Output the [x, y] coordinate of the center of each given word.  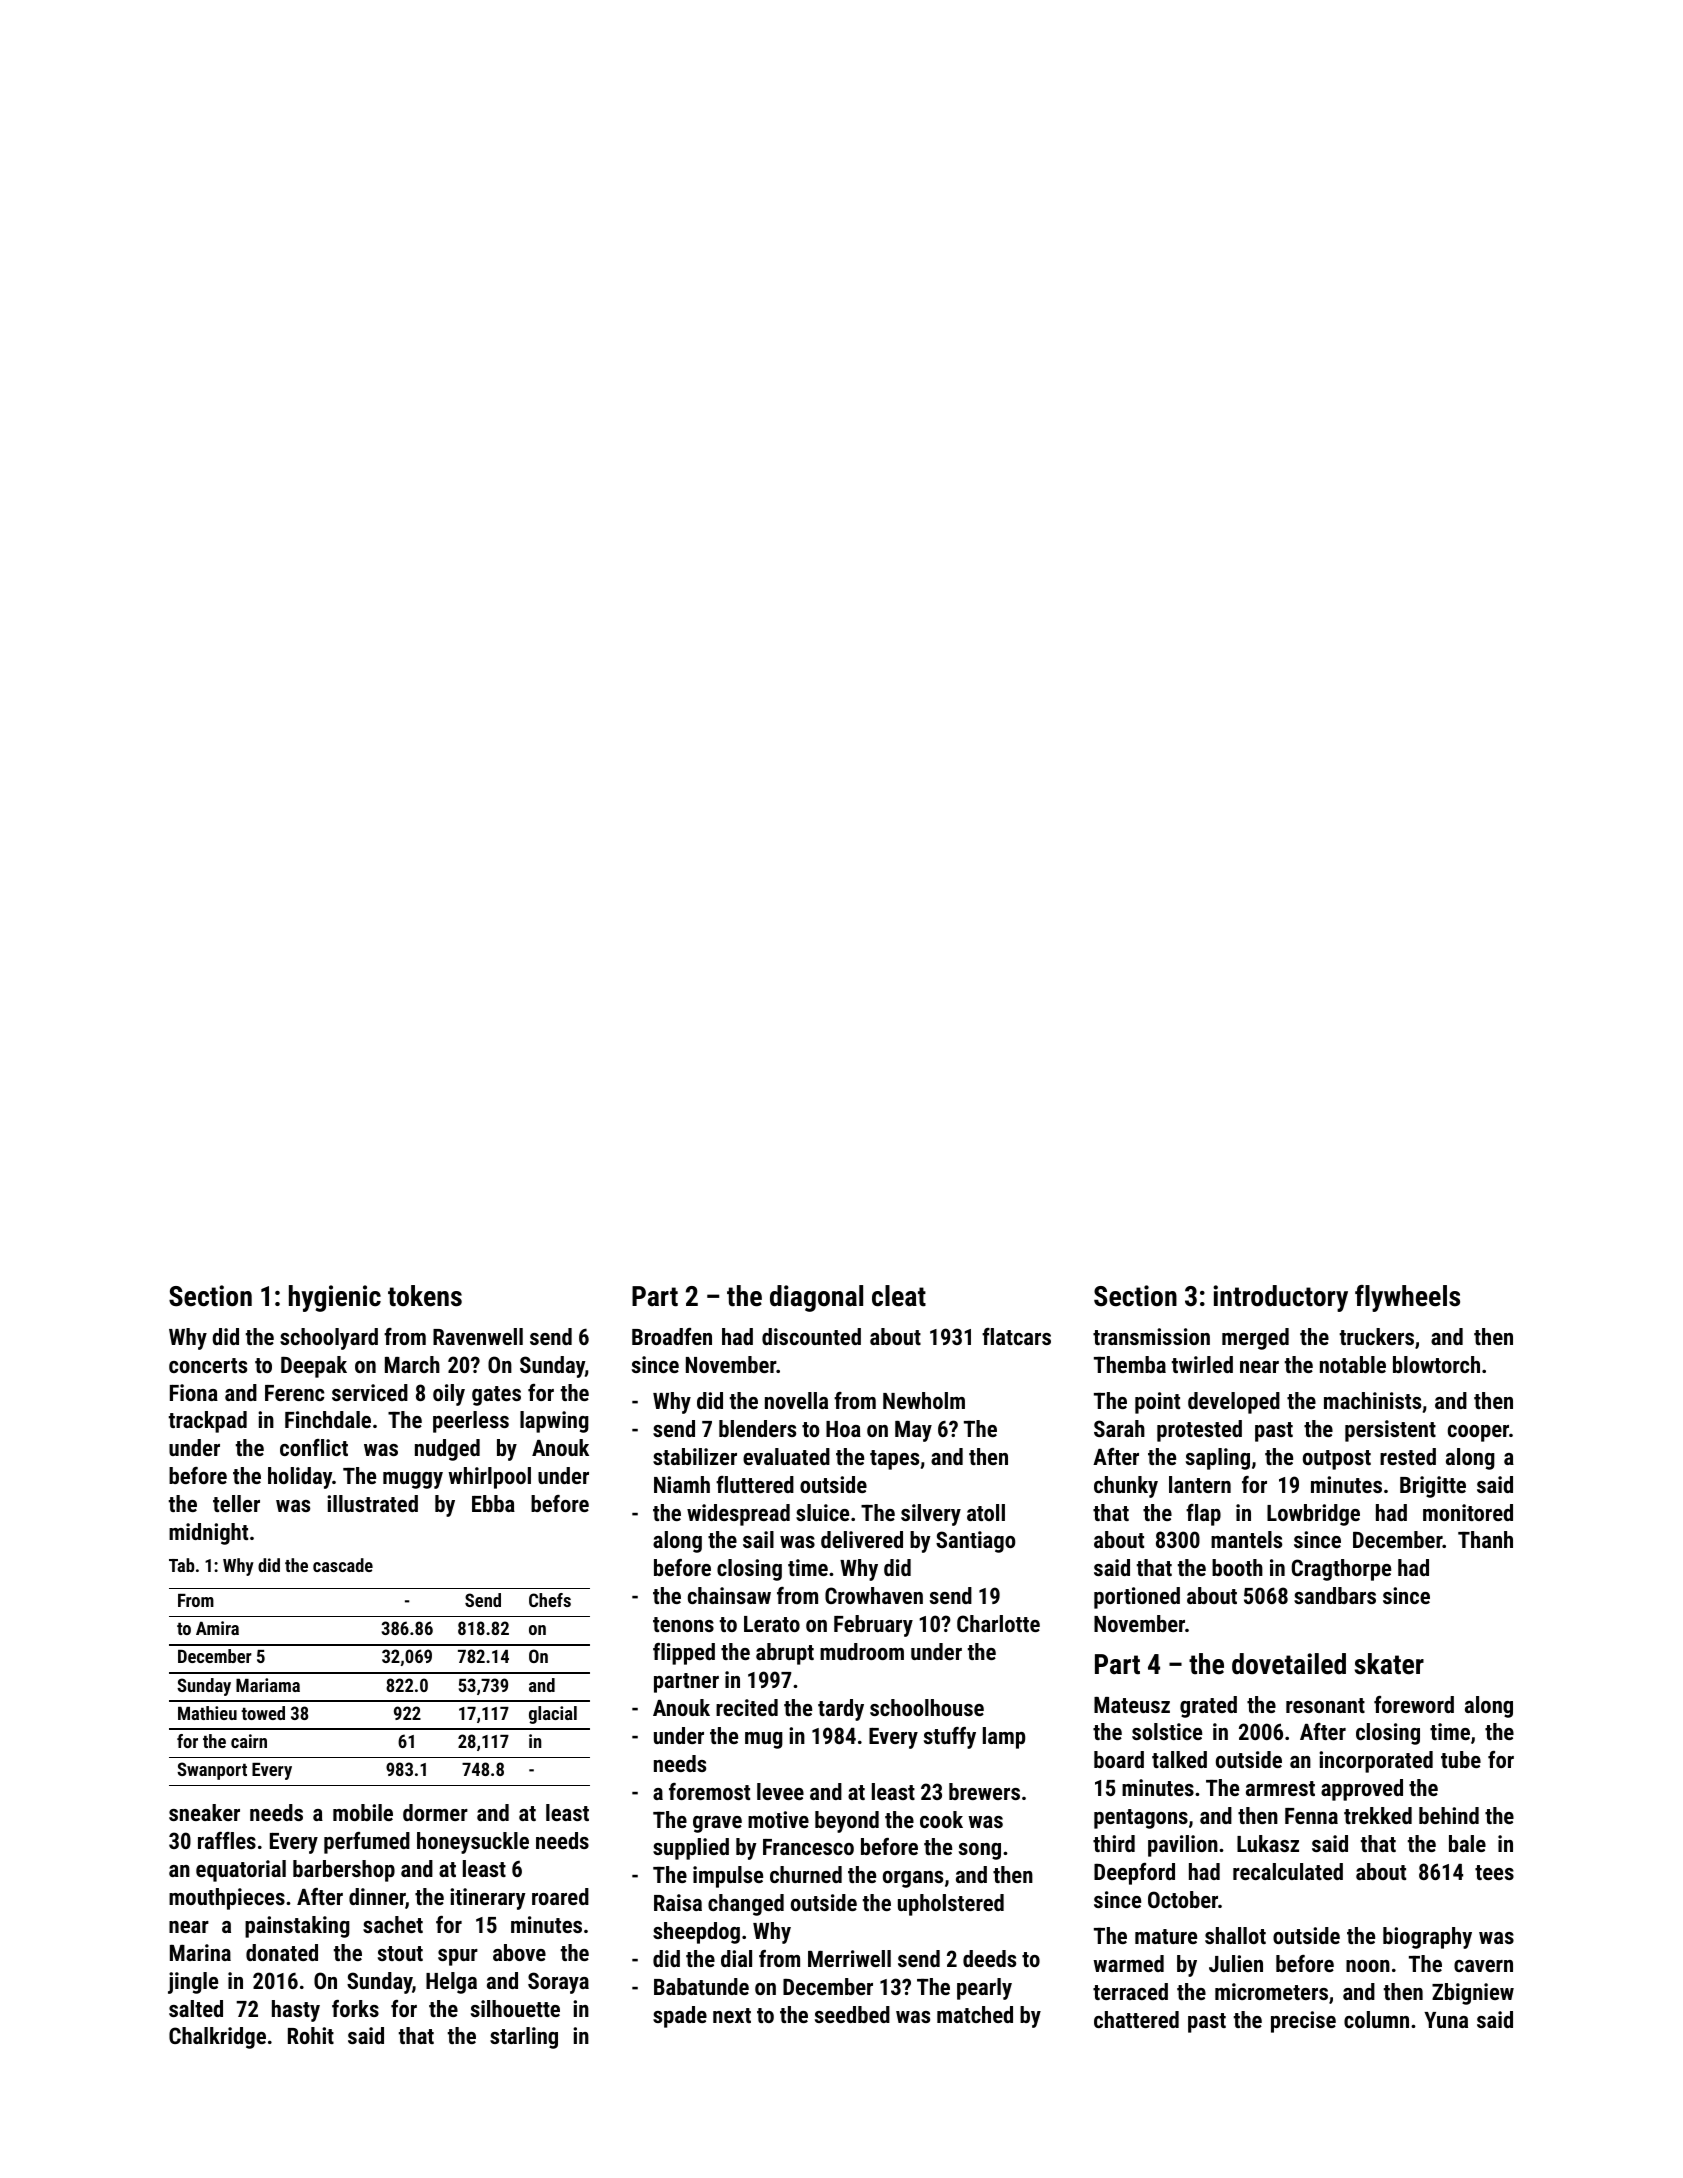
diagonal [816, 1298]
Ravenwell [478, 1336]
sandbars [1335, 1595]
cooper [1478, 1433]
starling [524, 2038]
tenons [683, 1624]
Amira [217, 1628]
